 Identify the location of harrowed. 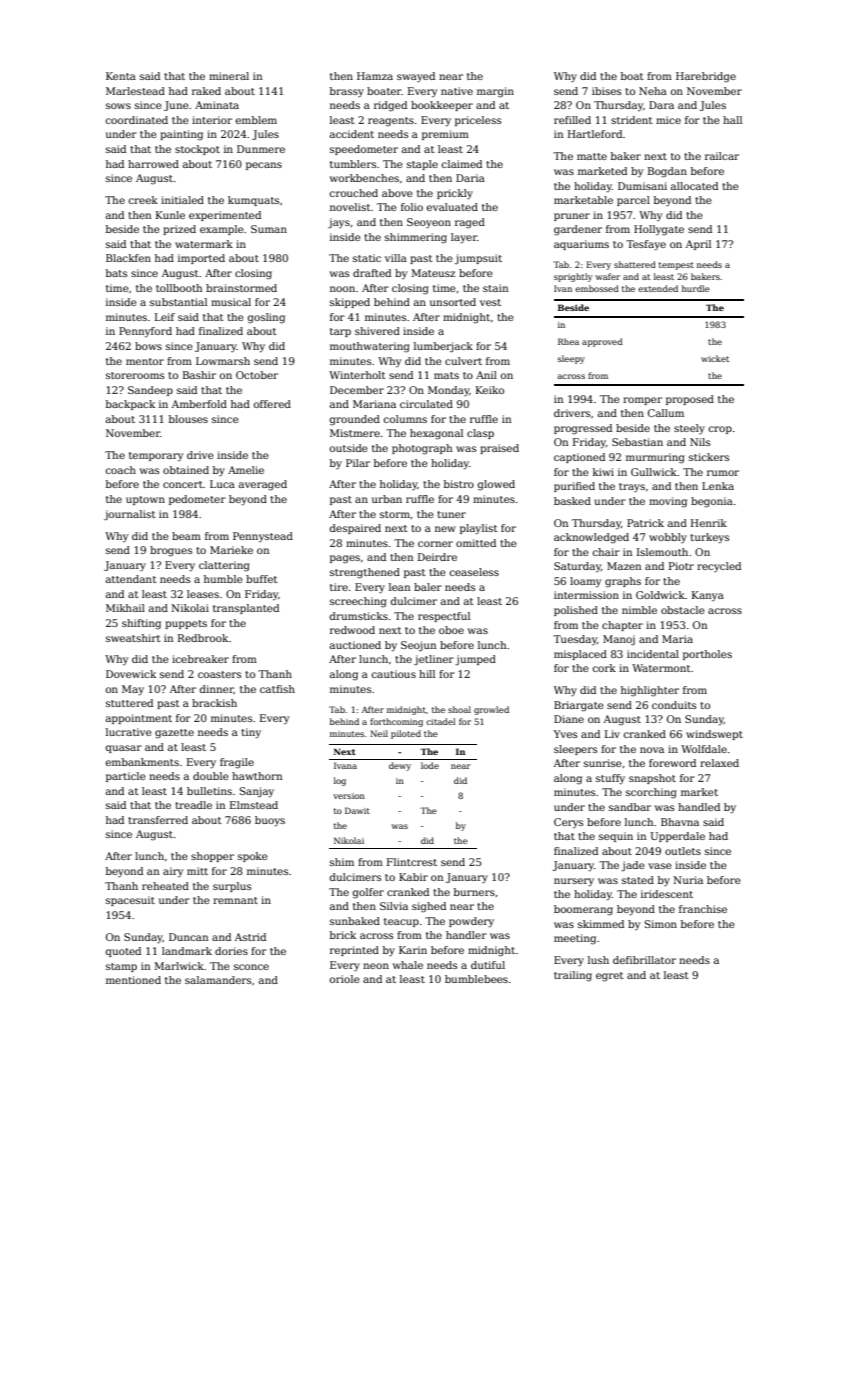
(153, 164).
